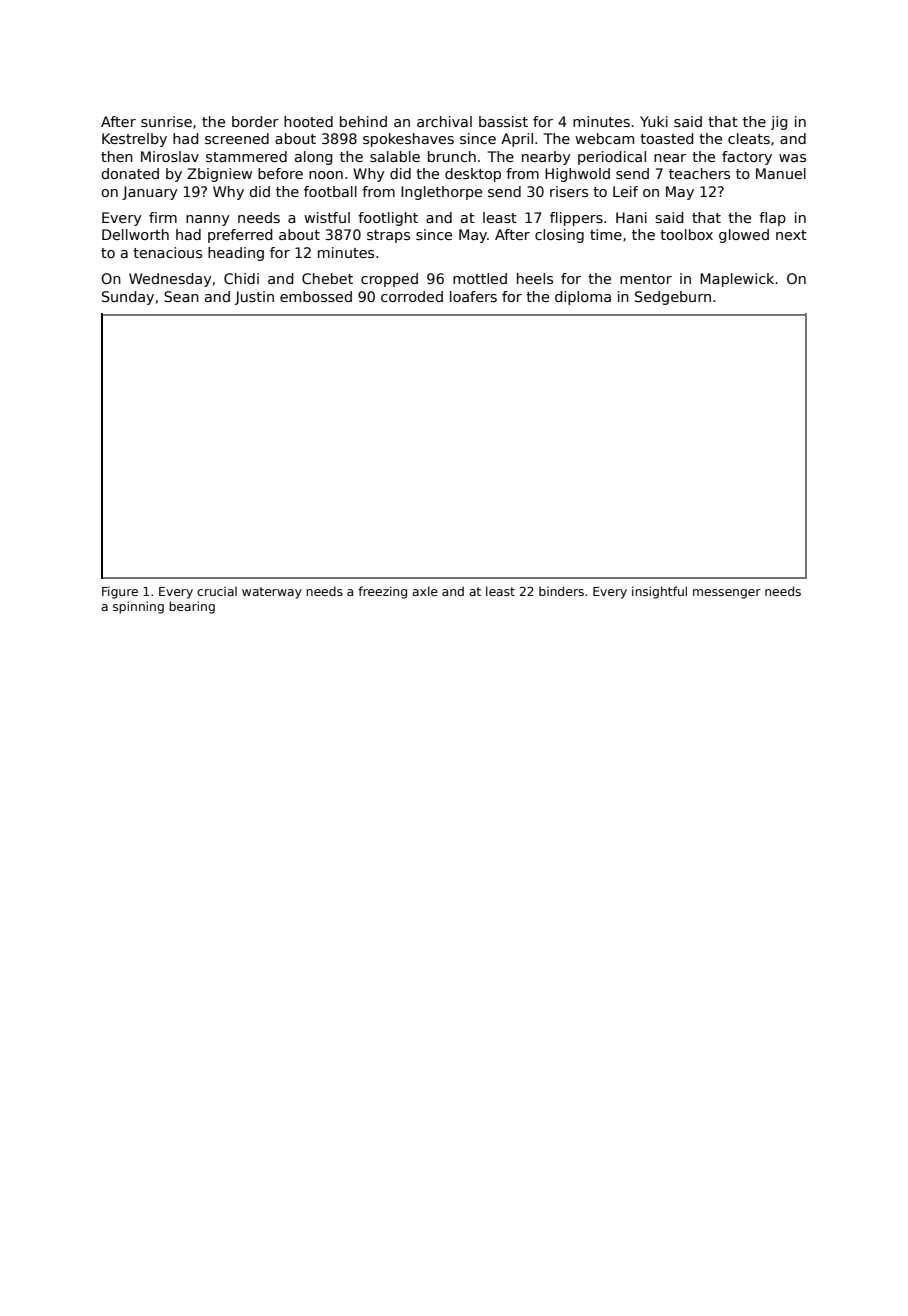 This page has width=908, height=1316. Describe the element at coordinates (473, 296) in the page. I see `loafers` at that location.
